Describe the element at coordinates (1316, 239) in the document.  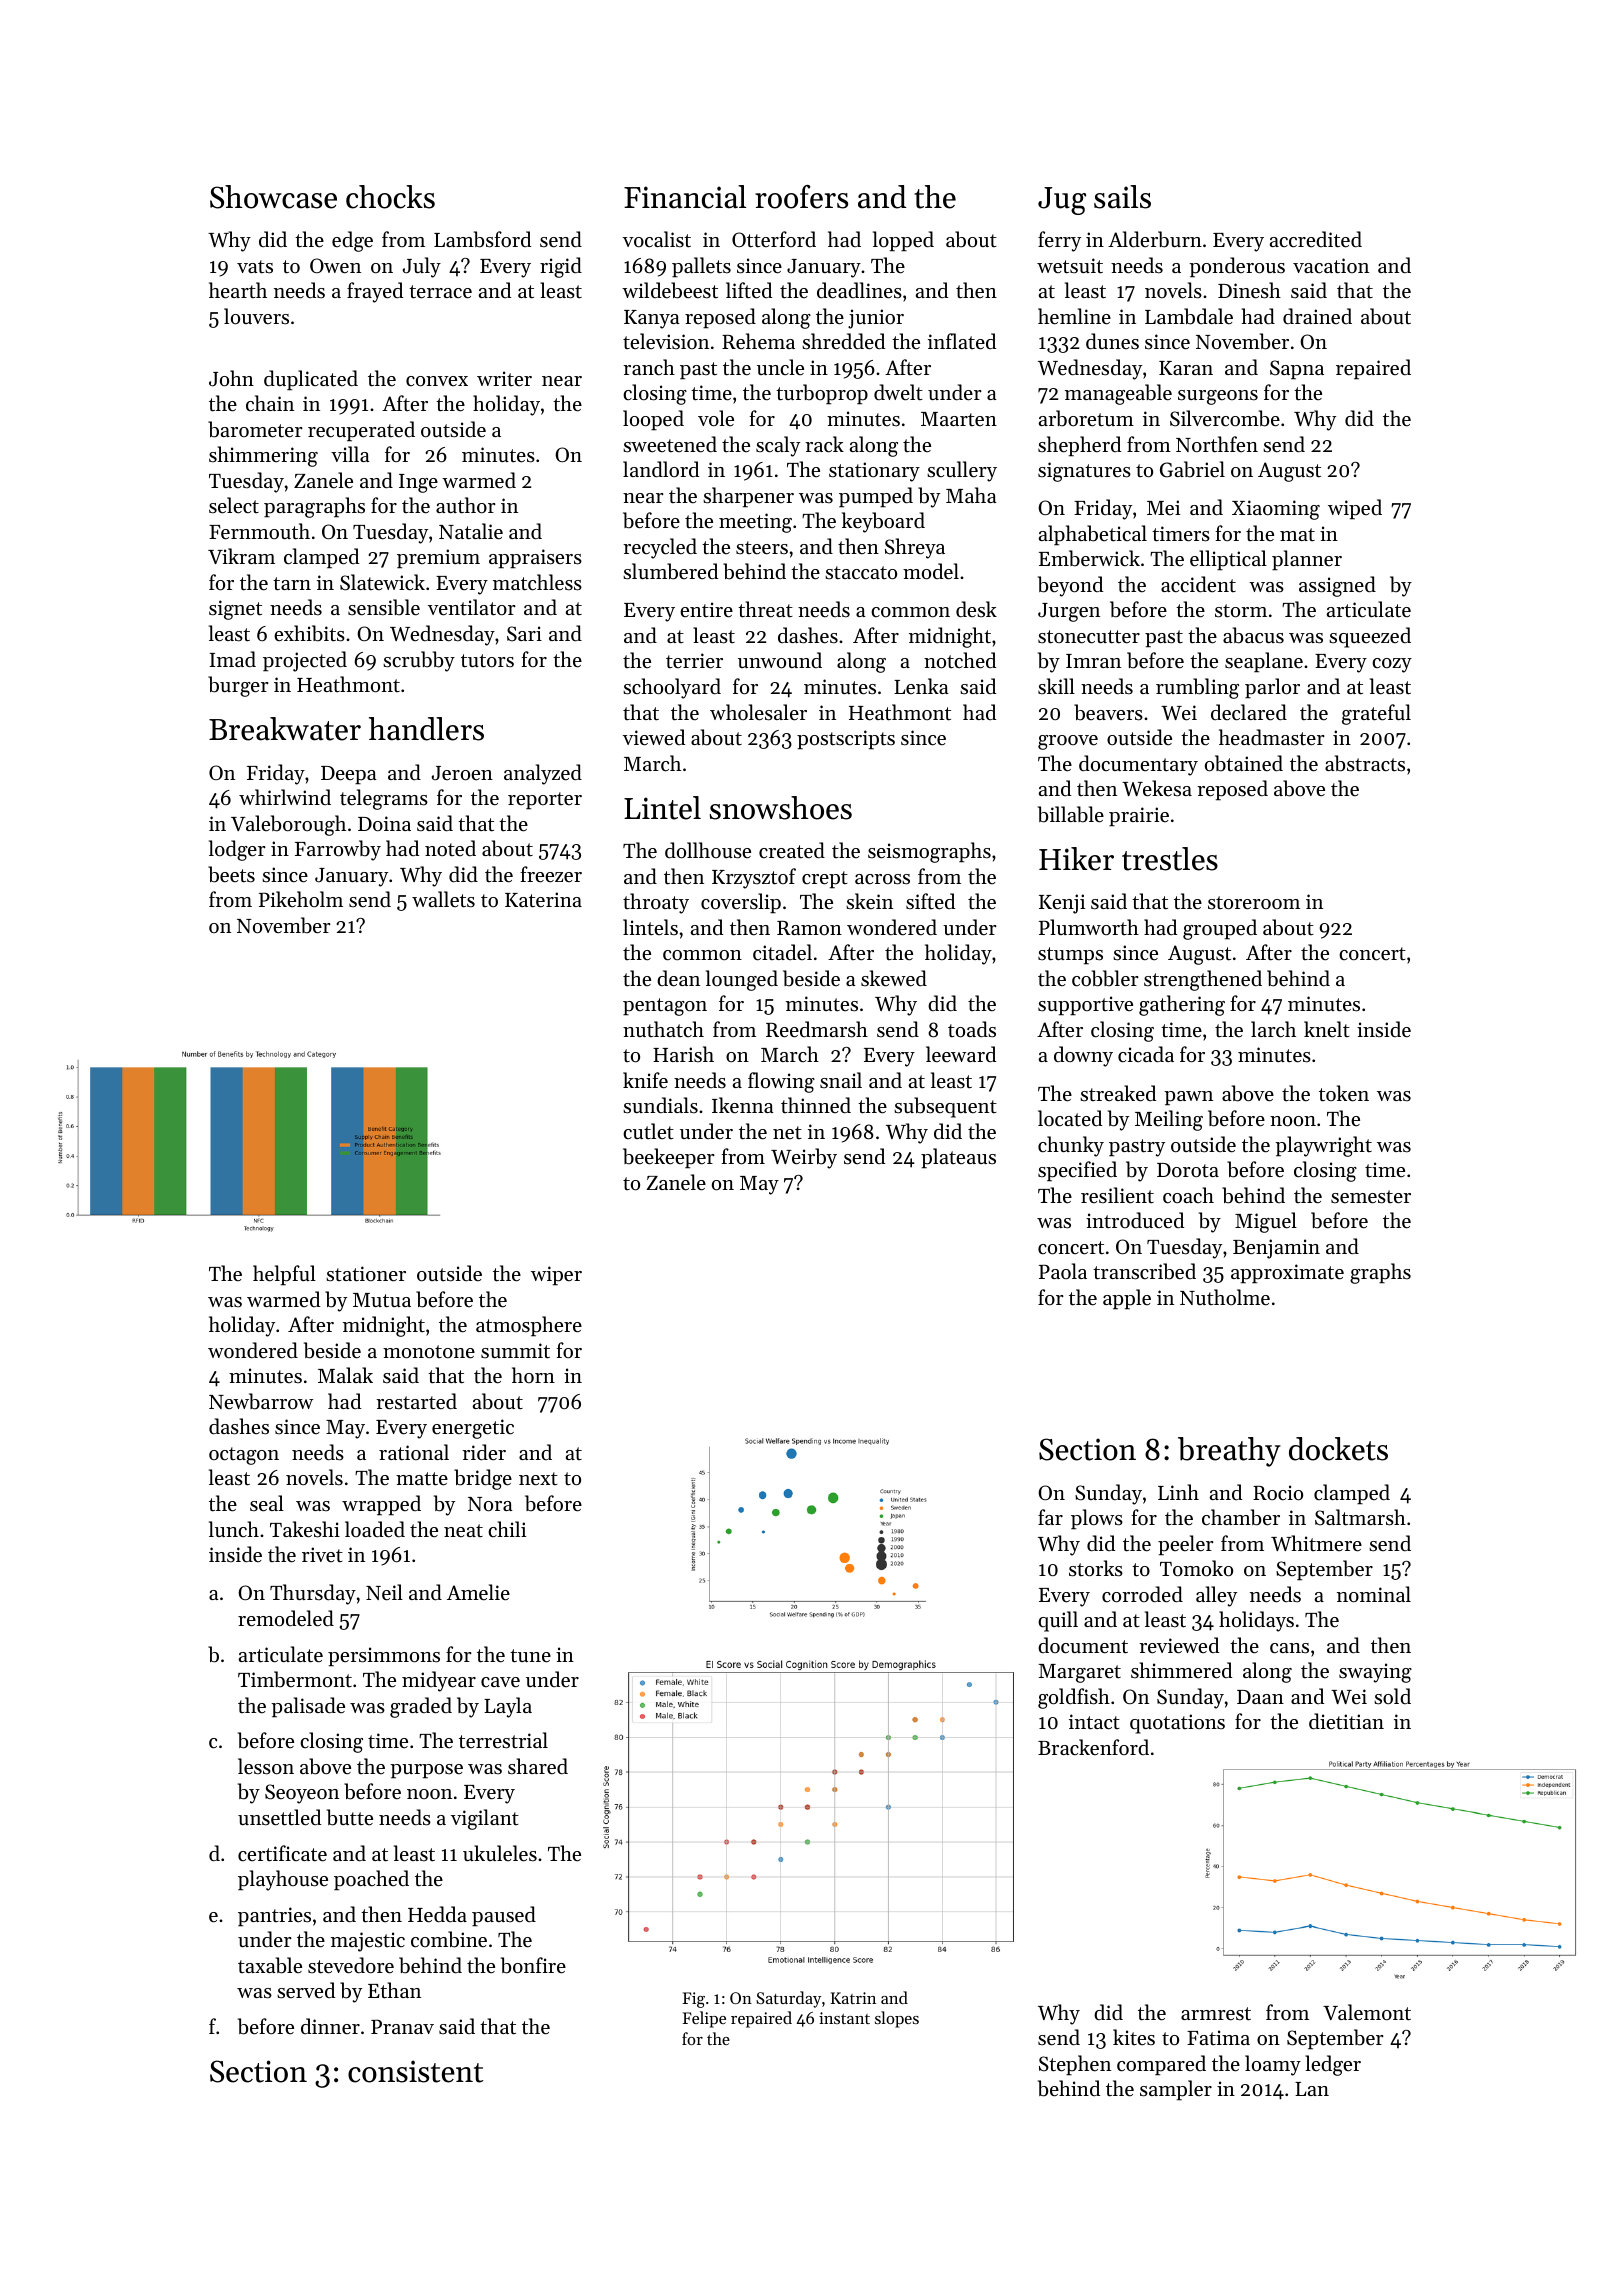
I see `accredited` at that location.
